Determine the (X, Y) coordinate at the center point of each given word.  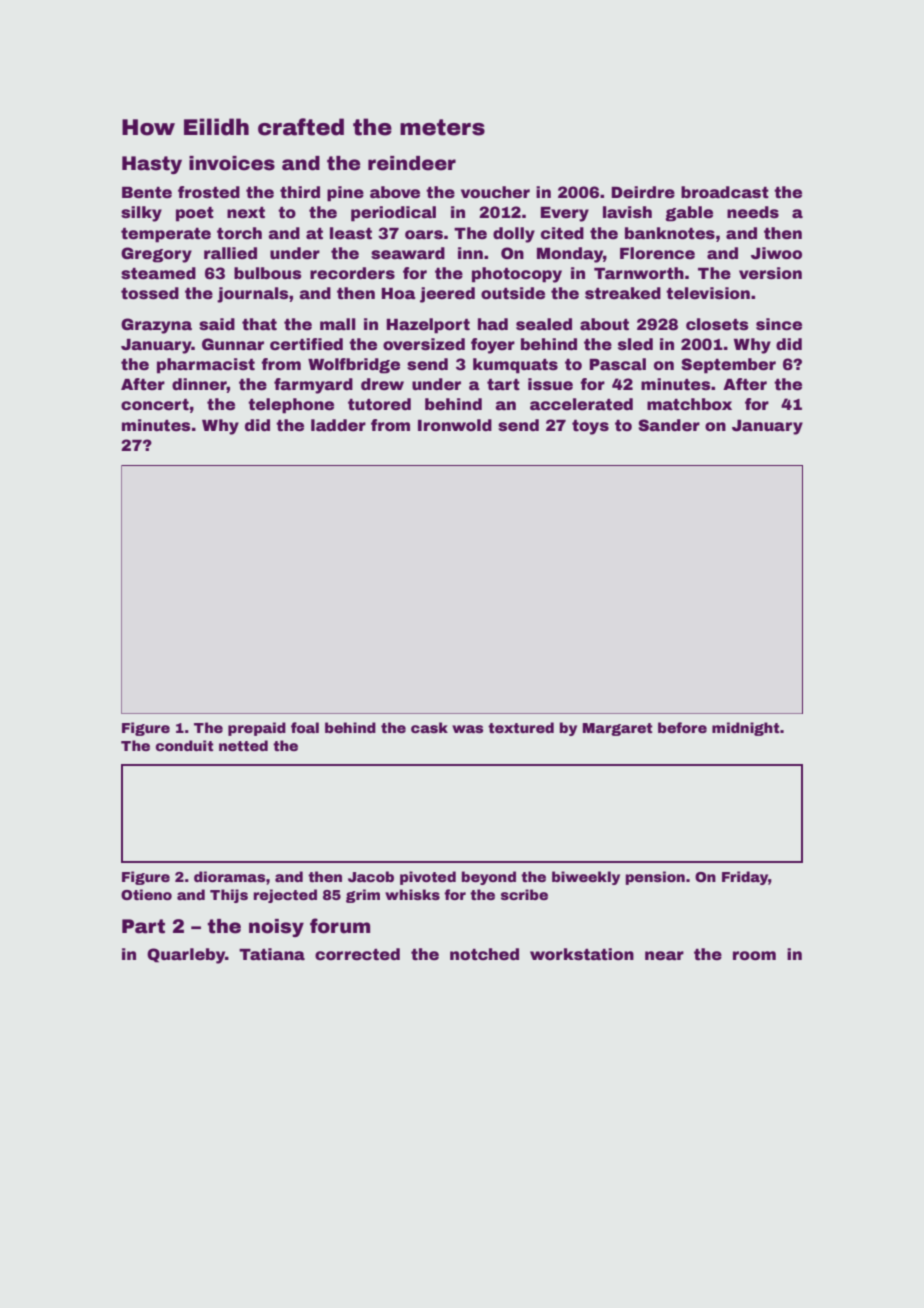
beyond (489, 878)
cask (429, 727)
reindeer (412, 163)
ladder (338, 425)
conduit (185, 745)
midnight (746, 729)
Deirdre (643, 192)
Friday (745, 878)
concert (155, 405)
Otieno (146, 894)
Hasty (152, 165)
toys (590, 427)
